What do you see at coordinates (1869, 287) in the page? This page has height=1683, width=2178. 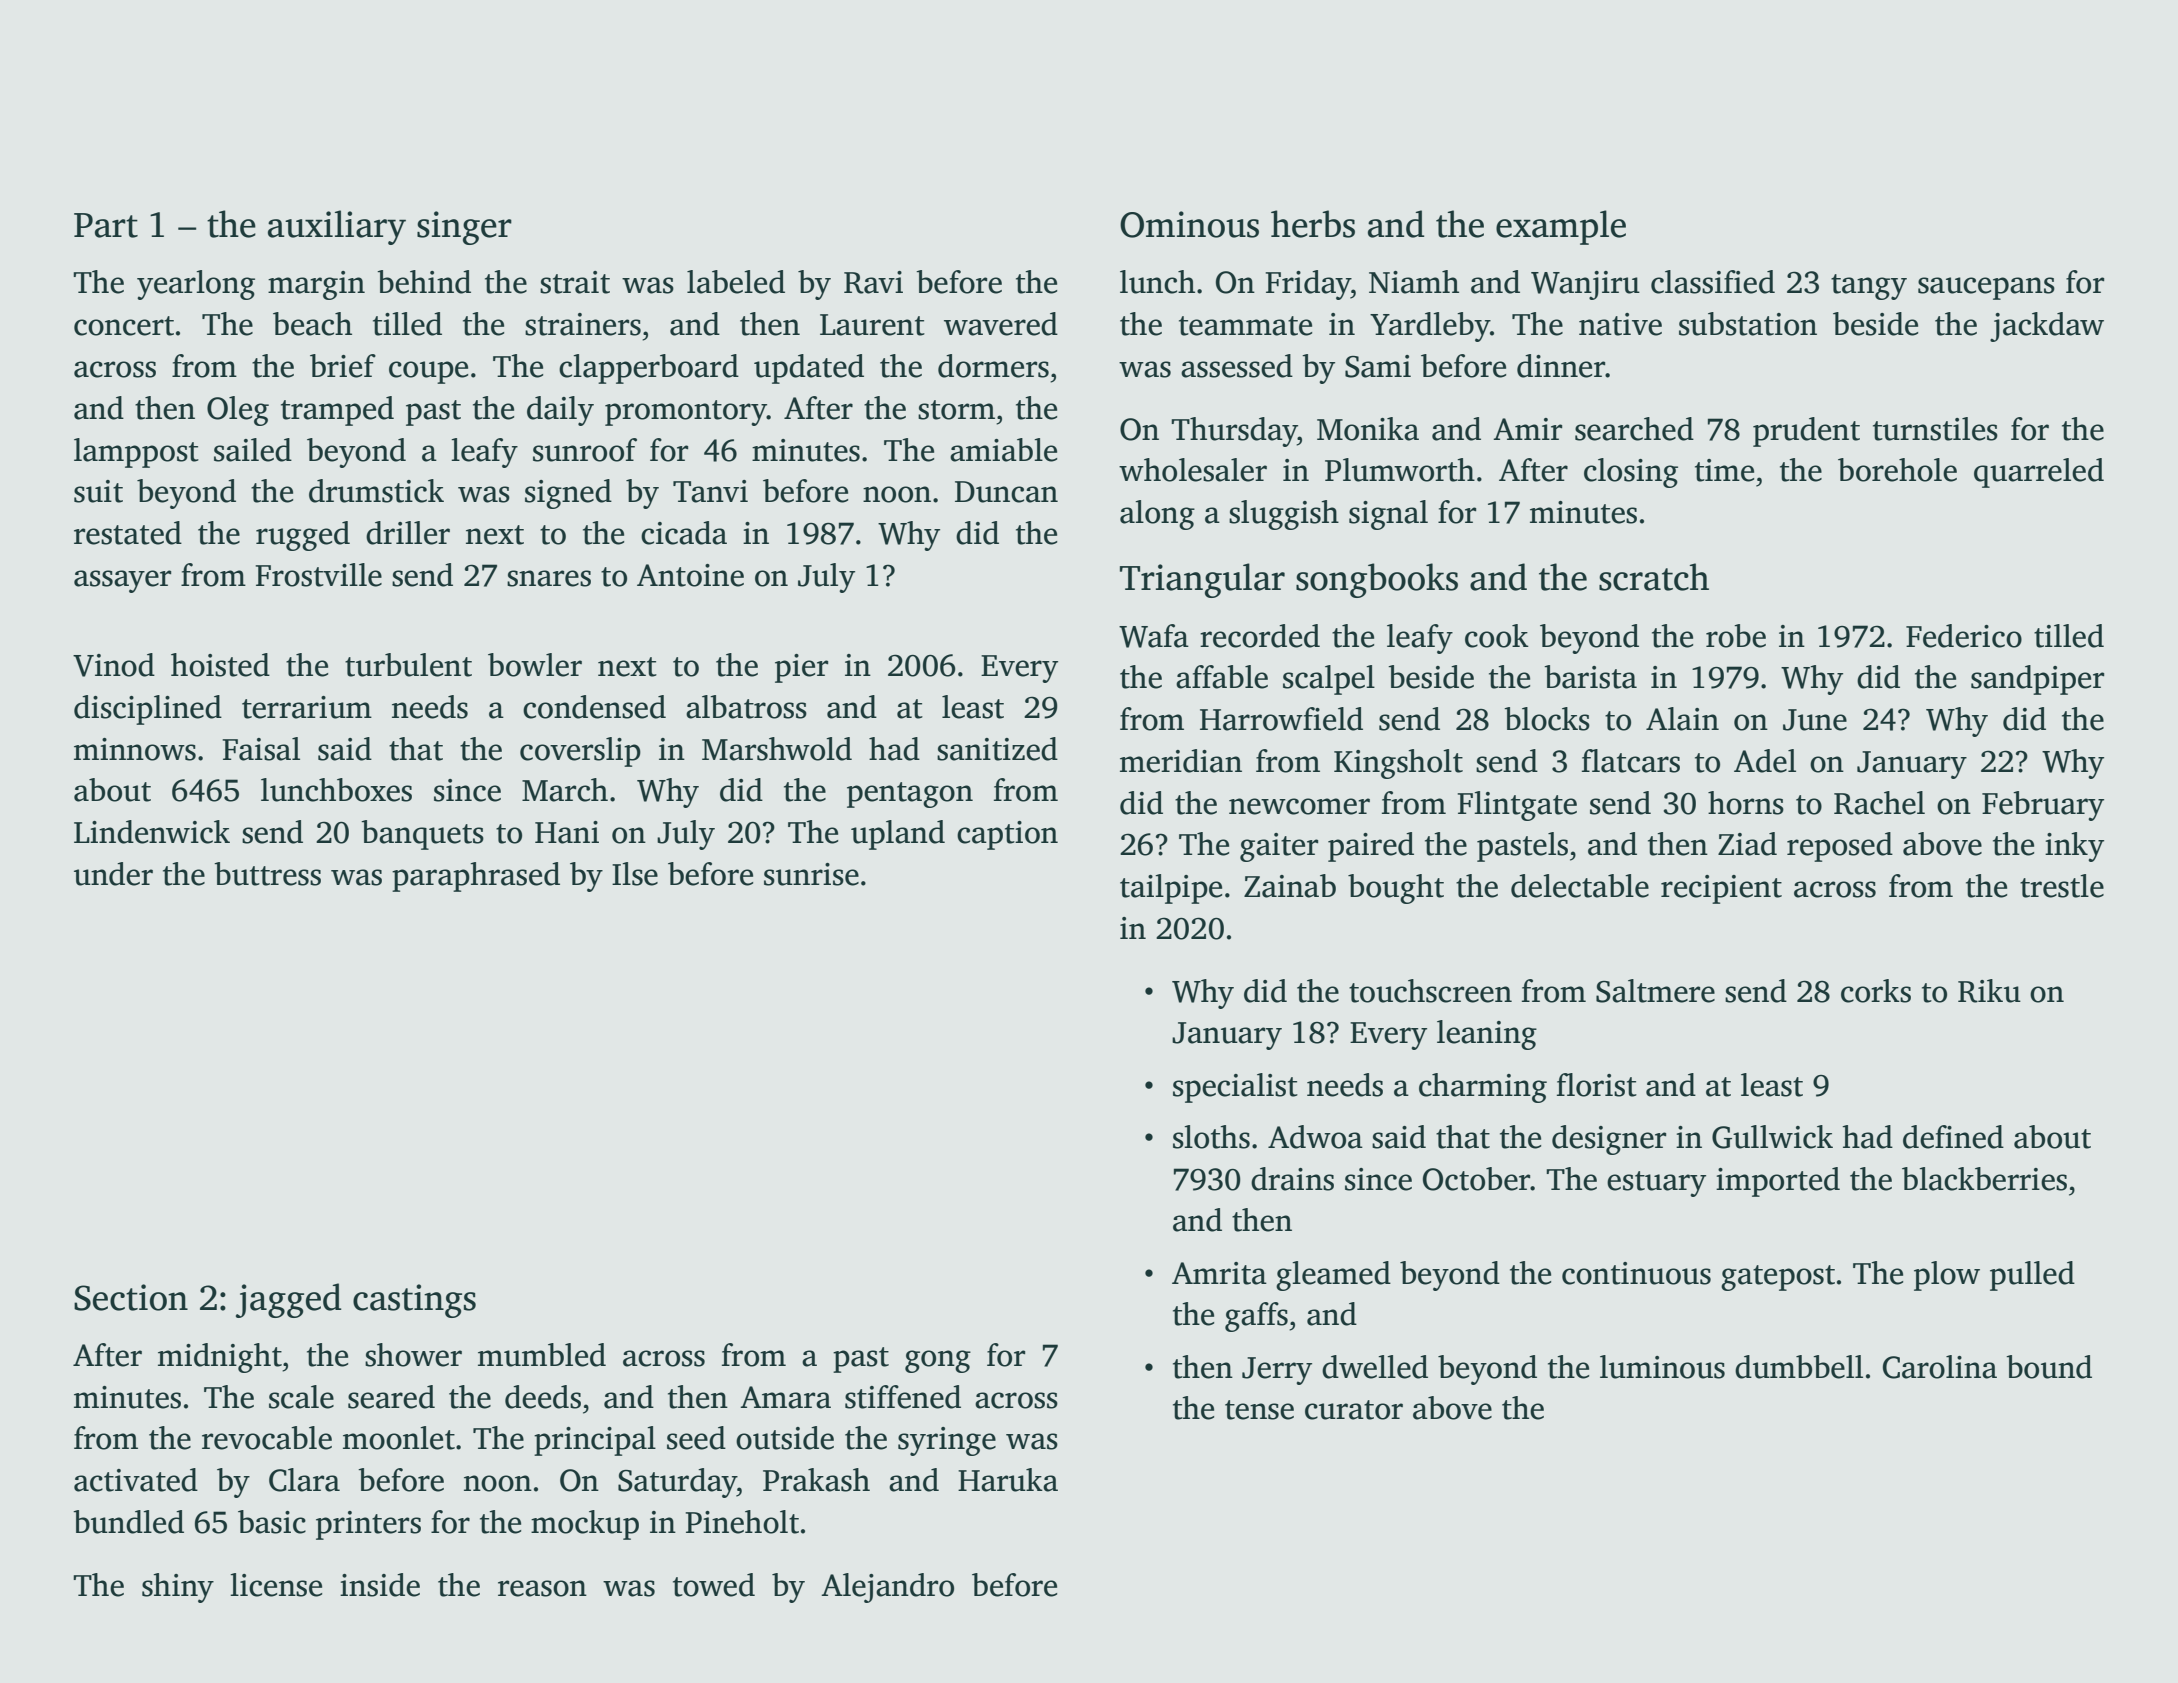 I see `tangy` at bounding box center [1869, 287].
